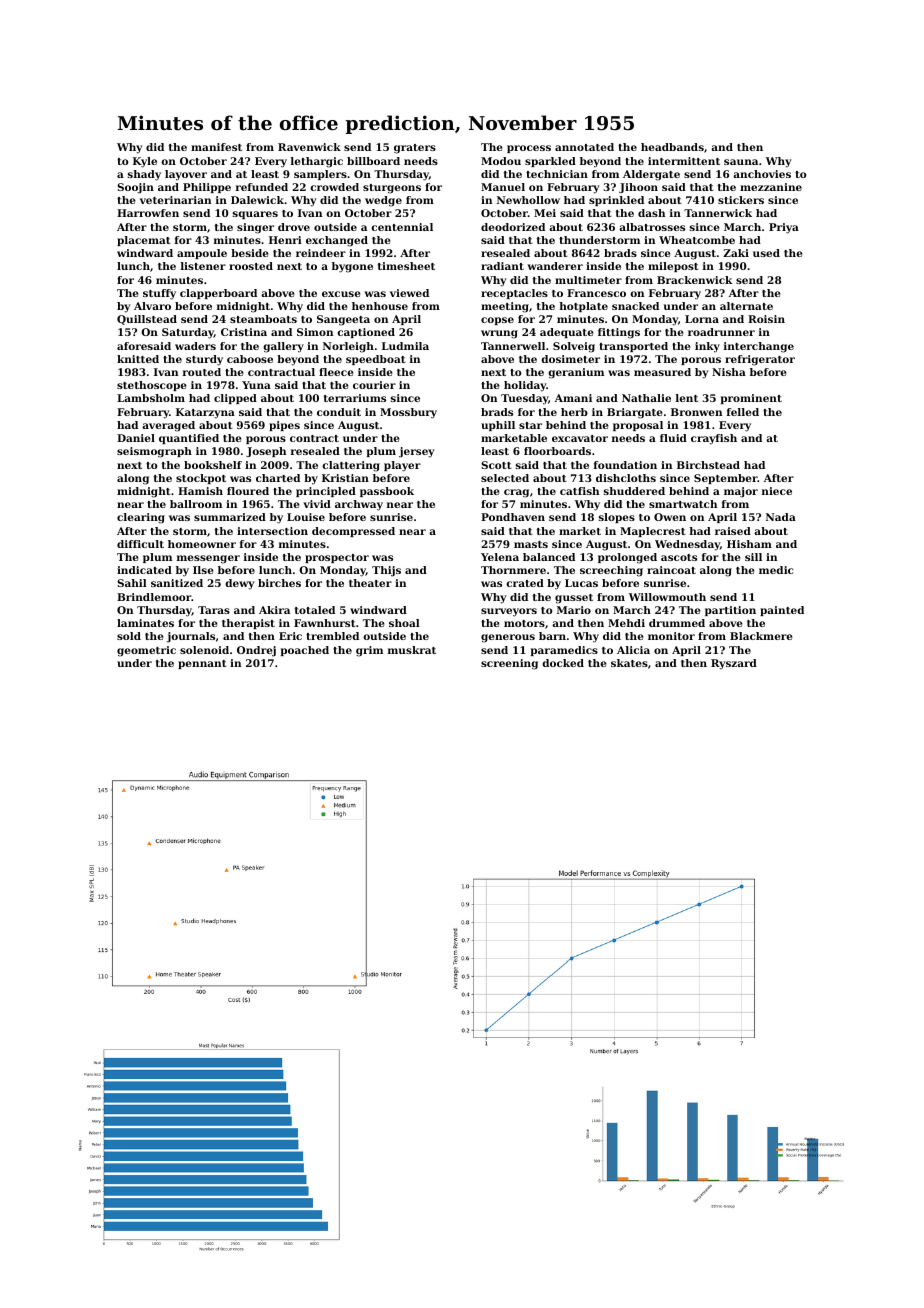  Describe the element at coordinates (380, 306) in the screenshot. I see `henhouse` at that location.
